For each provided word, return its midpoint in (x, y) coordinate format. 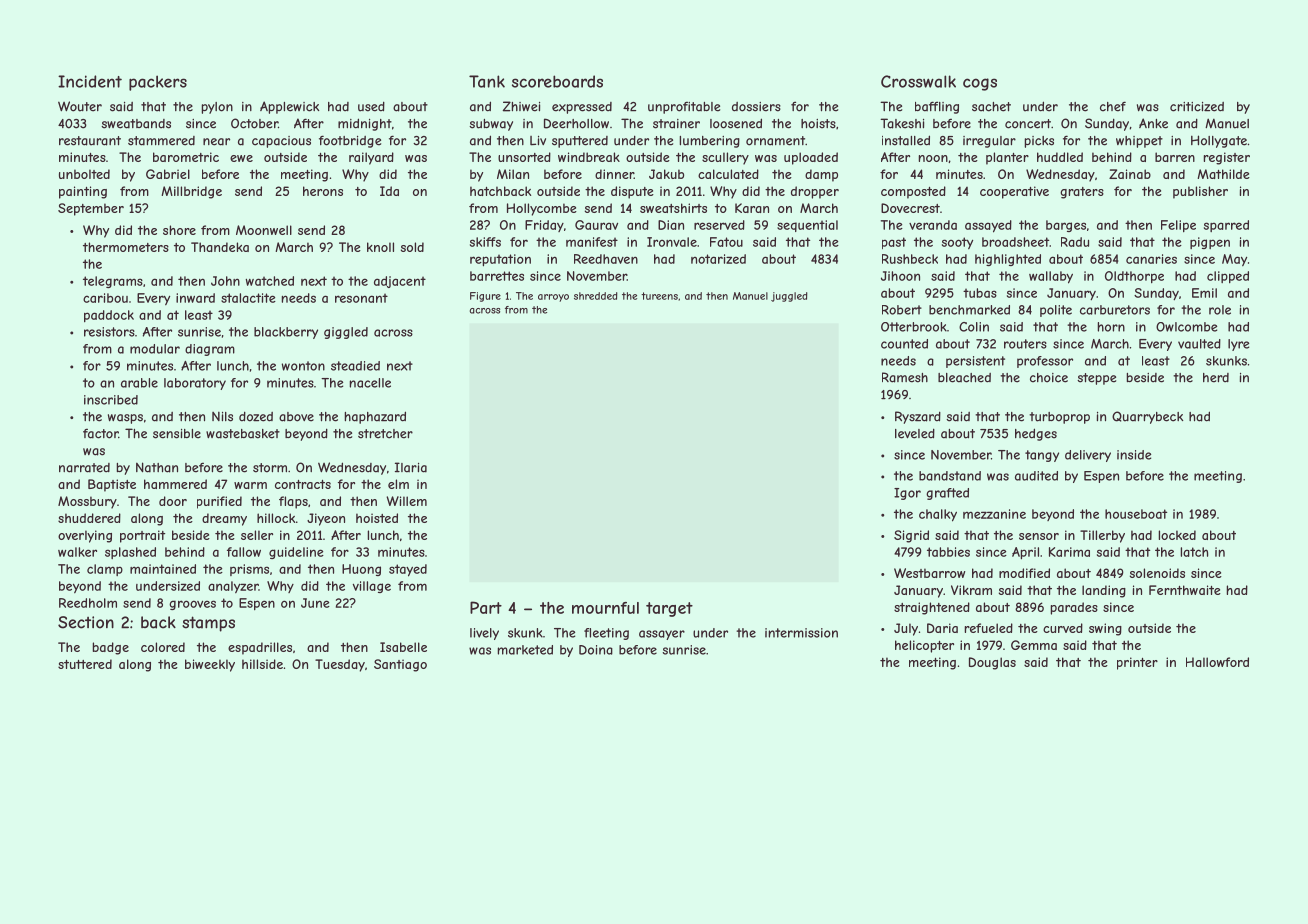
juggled (789, 297)
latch (1194, 552)
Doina (596, 650)
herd (1216, 378)
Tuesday (340, 665)
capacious (281, 142)
